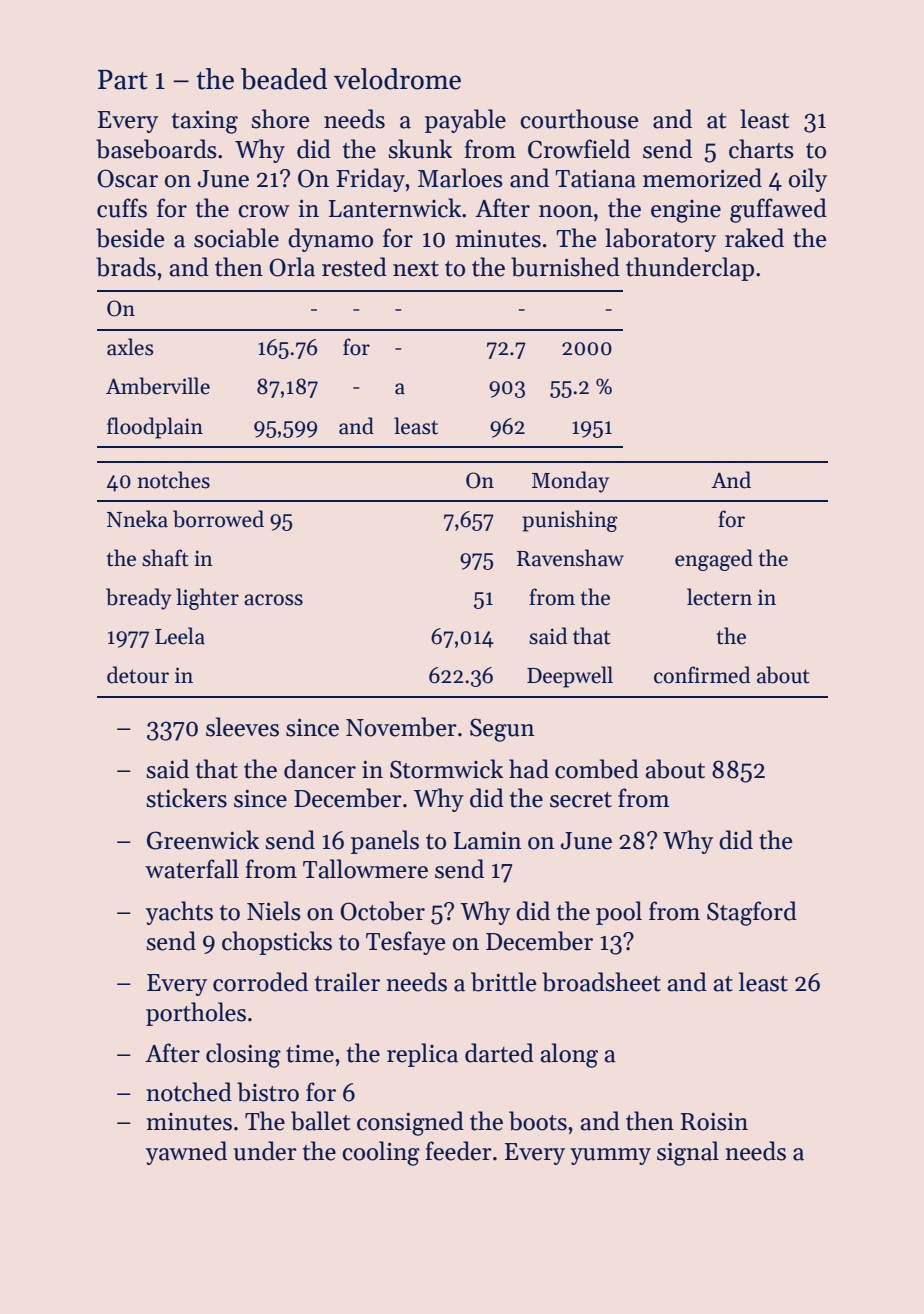 Image resolution: width=924 pixels, height=1314 pixels. What do you see at coordinates (460, 178) in the screenshot?
I see `Marloes` at bounding box center [460, 178].
